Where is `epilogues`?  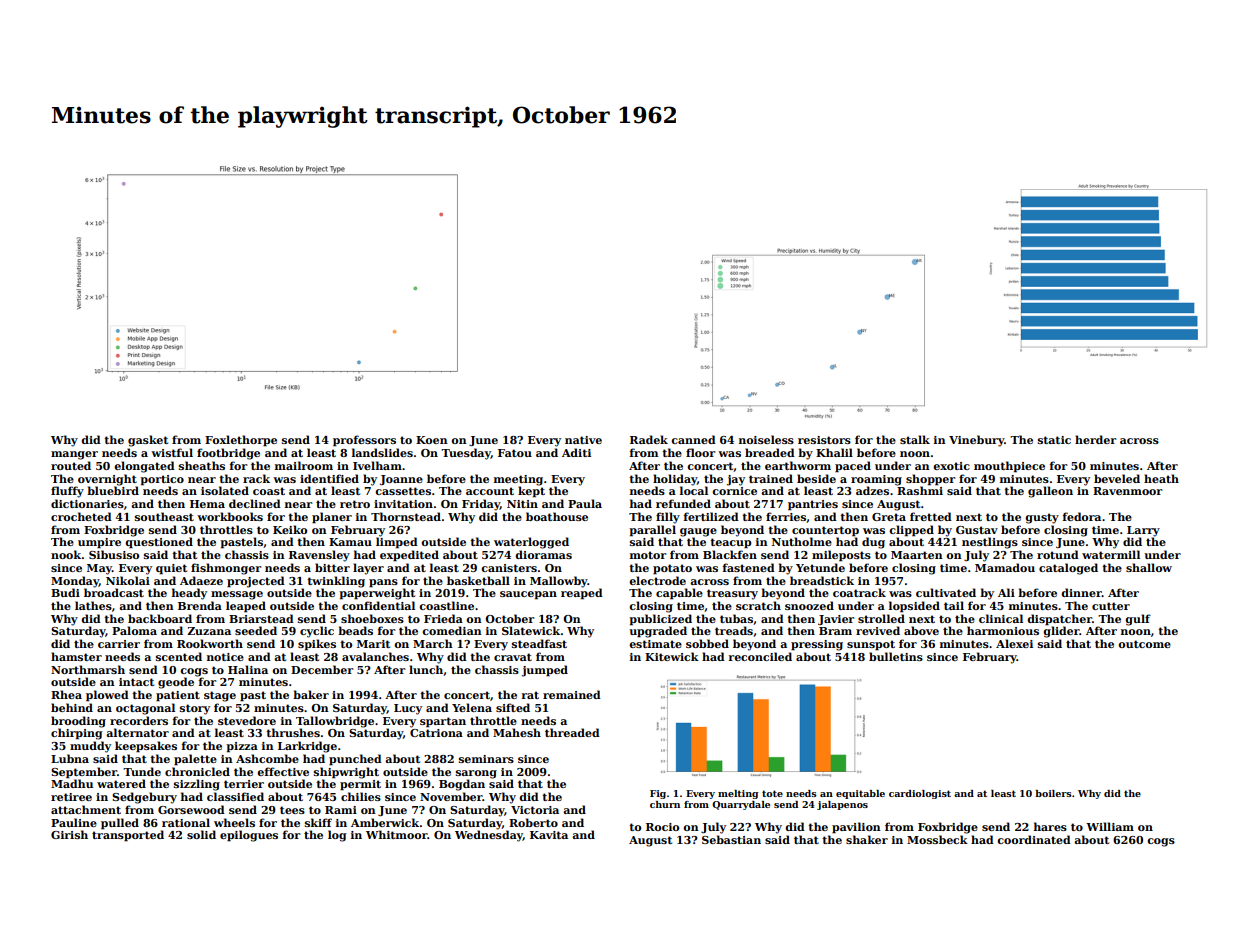
epilogues is located at coordinates (249, 836).
